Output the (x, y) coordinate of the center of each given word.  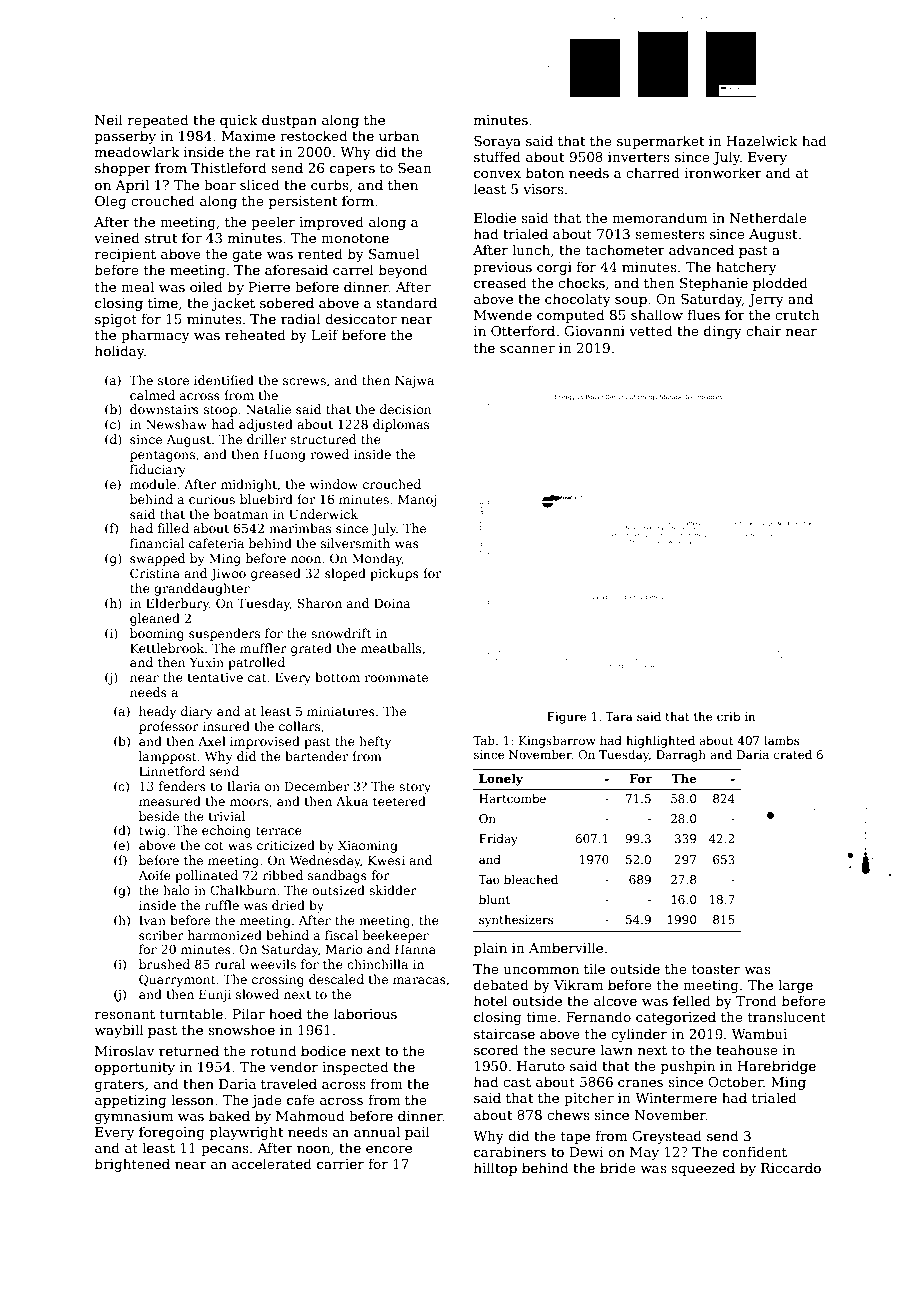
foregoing (172, 1133)
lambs (781, 740)
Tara (619, 716)
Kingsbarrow (557, 742)
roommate (396, 677)
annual (377, 1131)
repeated (158, 121)
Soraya (497, 142)
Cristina (155, 573)
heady (157, 712)
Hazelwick (762, 140)
